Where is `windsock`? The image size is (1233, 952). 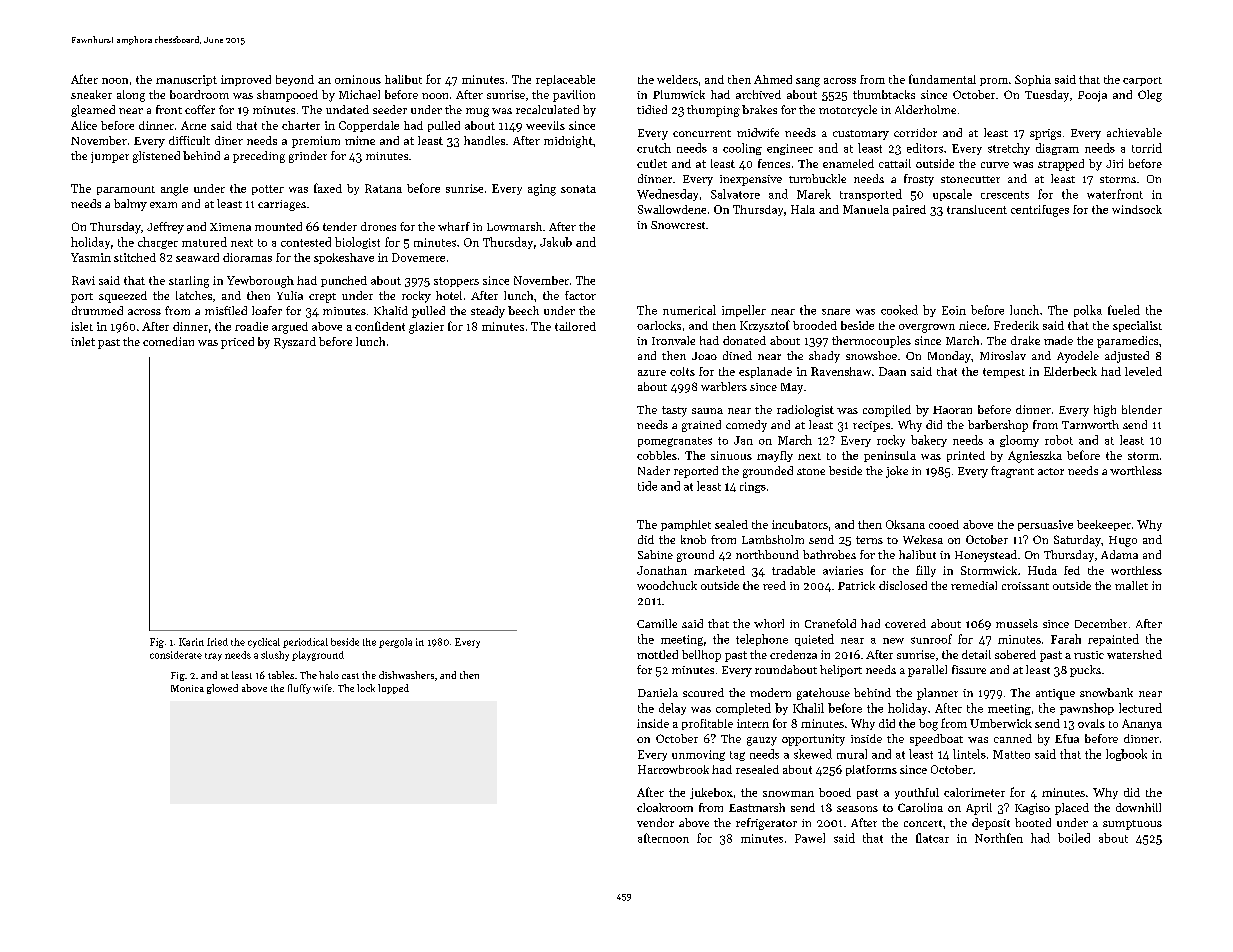
windsock is located at coordinates (1137, 209).
